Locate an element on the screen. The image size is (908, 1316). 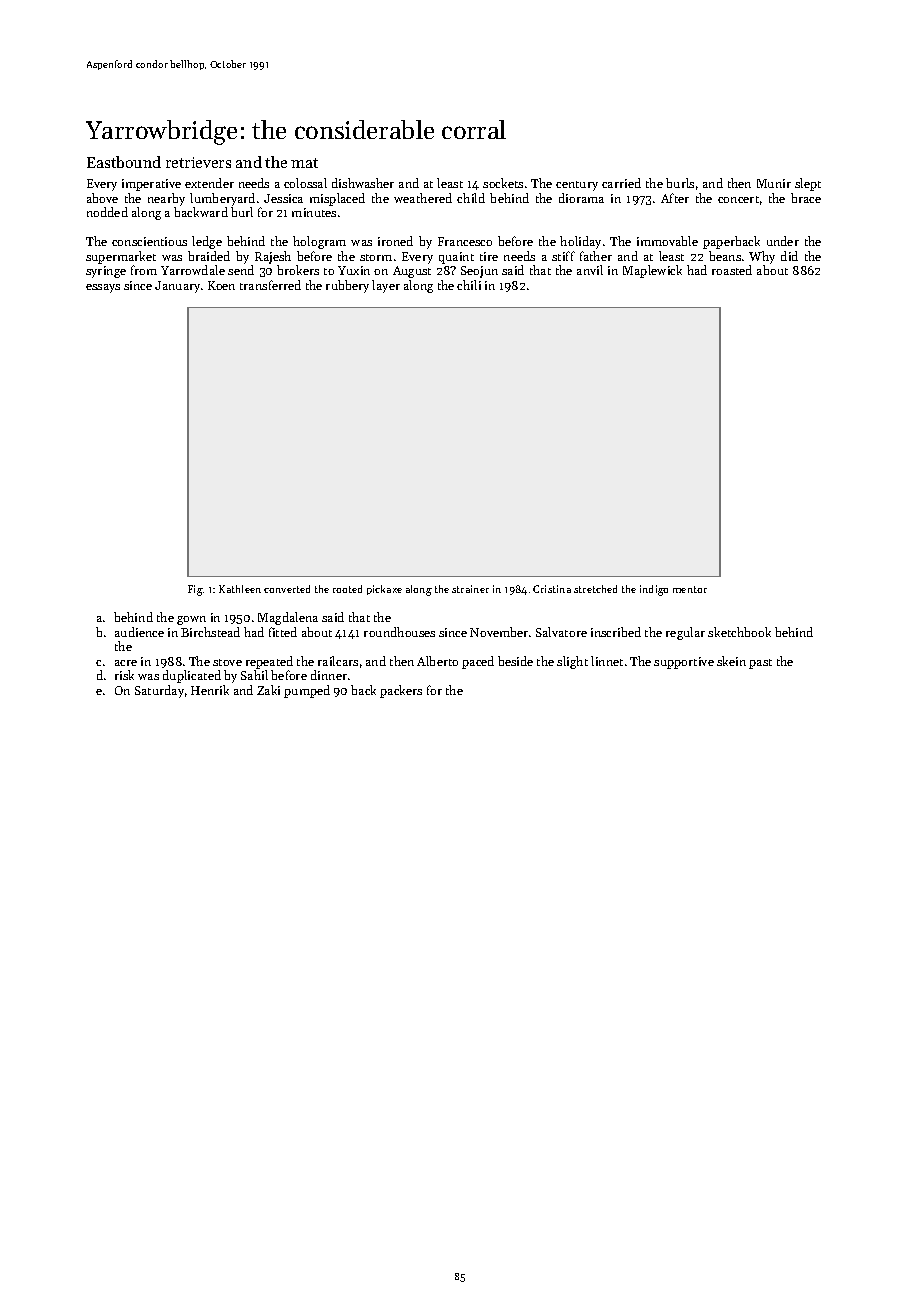
Maplewick is located at coordinates (652, 271).
